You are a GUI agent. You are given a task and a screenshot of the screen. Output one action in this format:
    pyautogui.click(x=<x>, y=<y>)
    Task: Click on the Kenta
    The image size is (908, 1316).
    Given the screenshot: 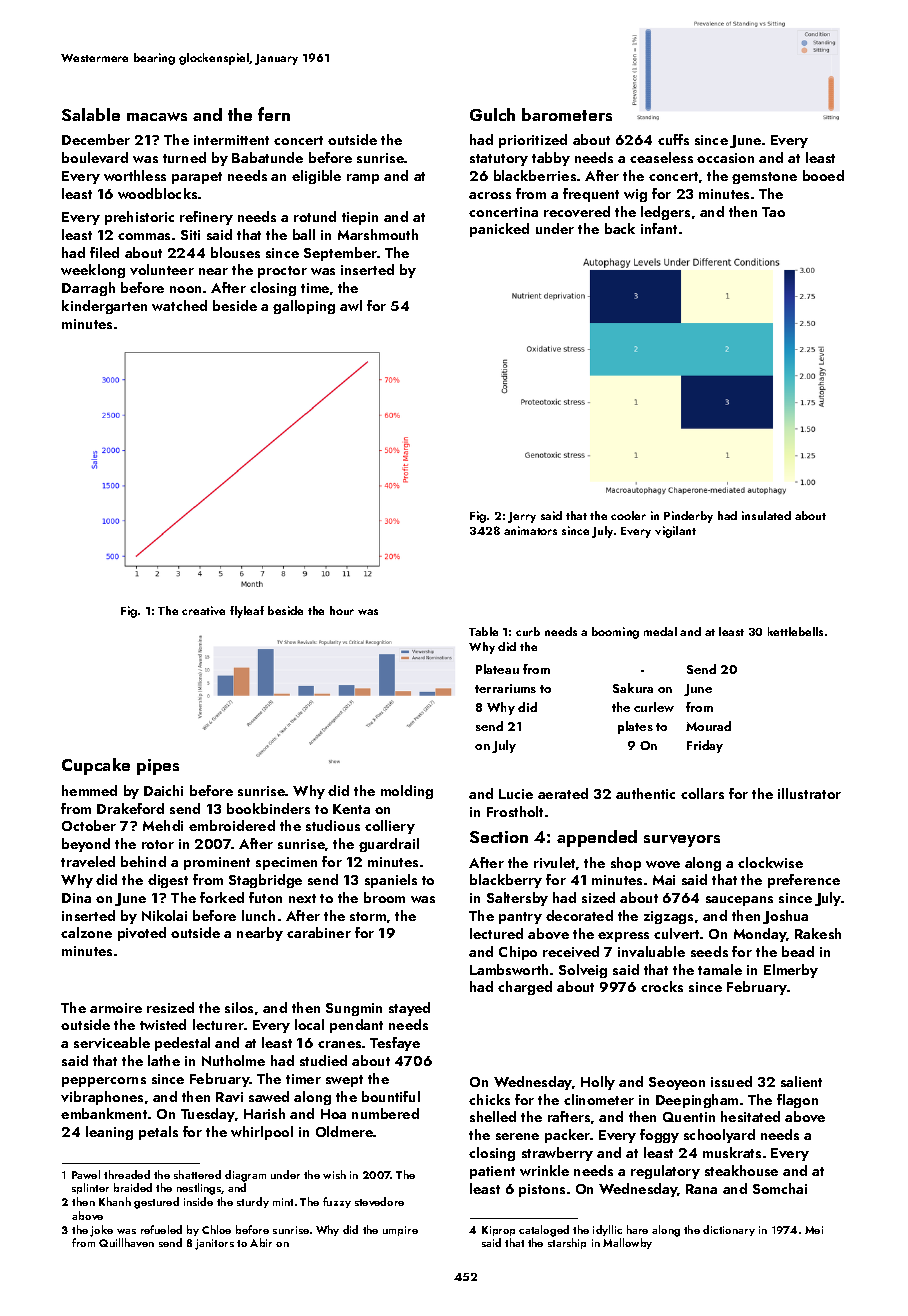 What is the action you would take?
    pyautogui.click(x=351, y=809)
